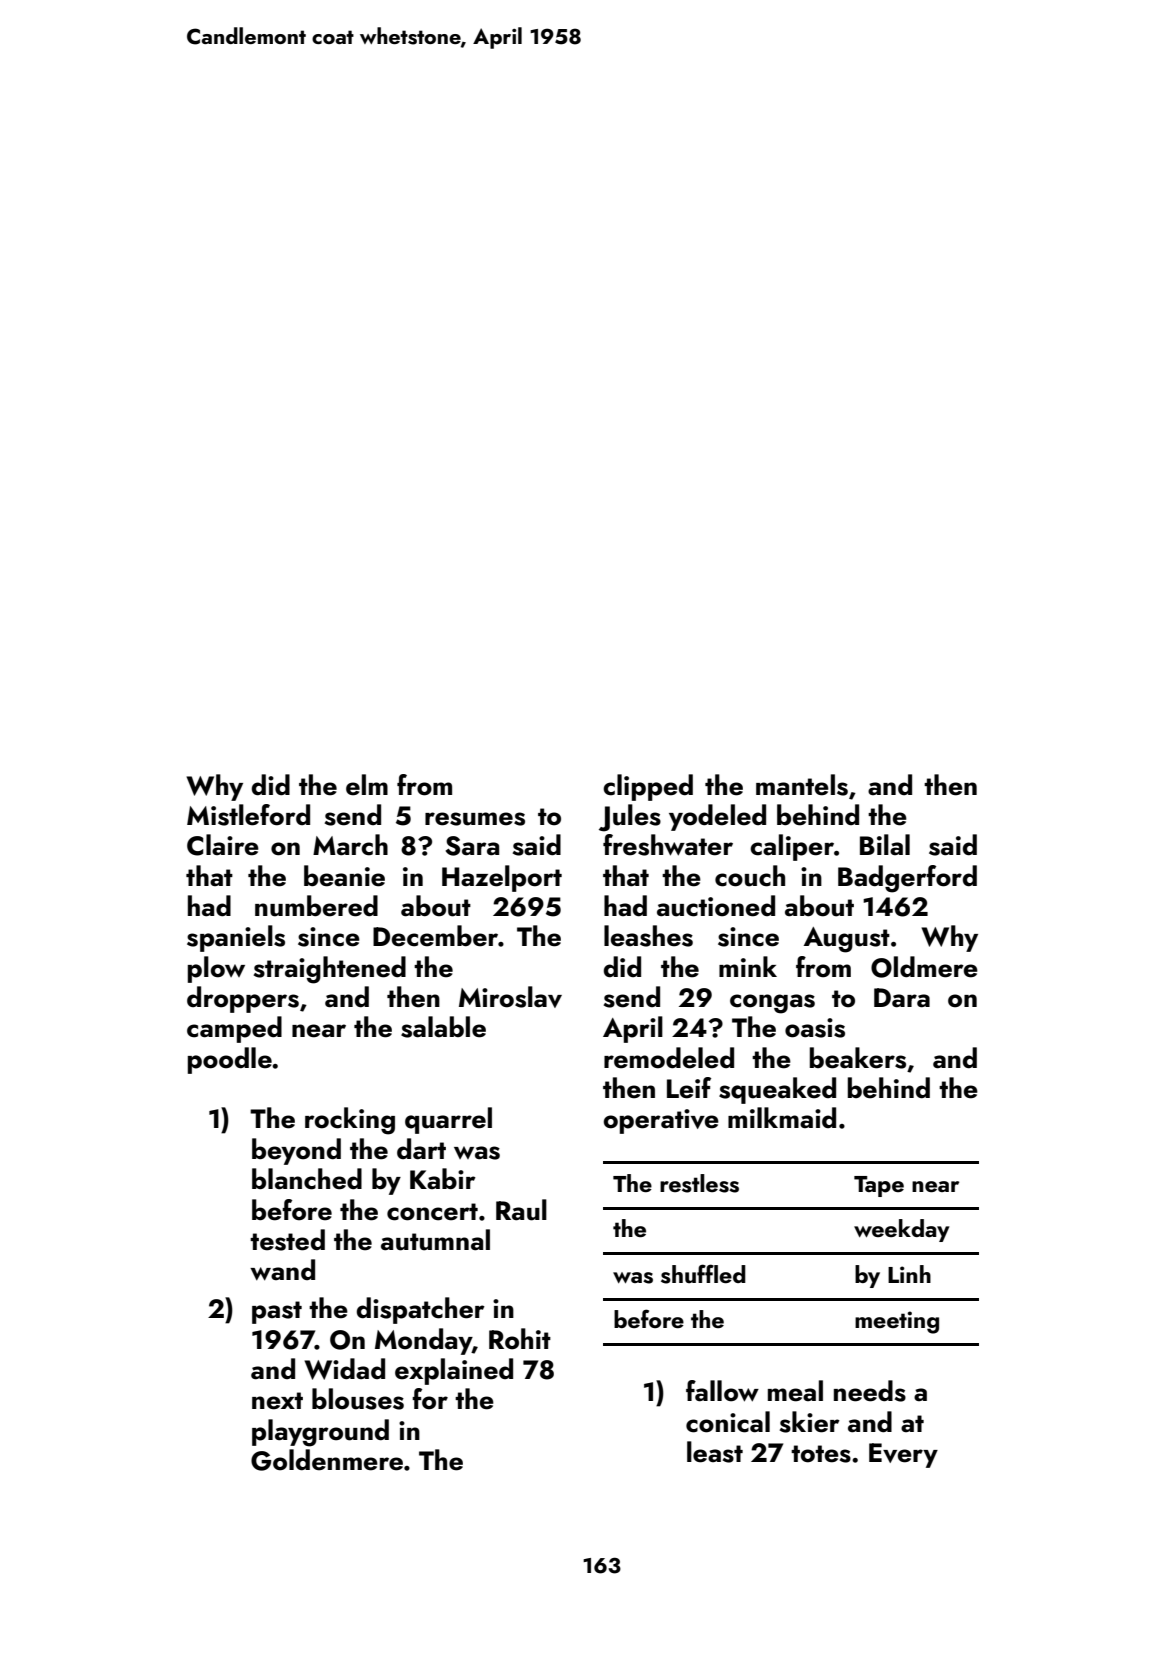  What do you see at coordinates (277, 1401) in the image?
I see `next` at bounding box center [277, 1401].
